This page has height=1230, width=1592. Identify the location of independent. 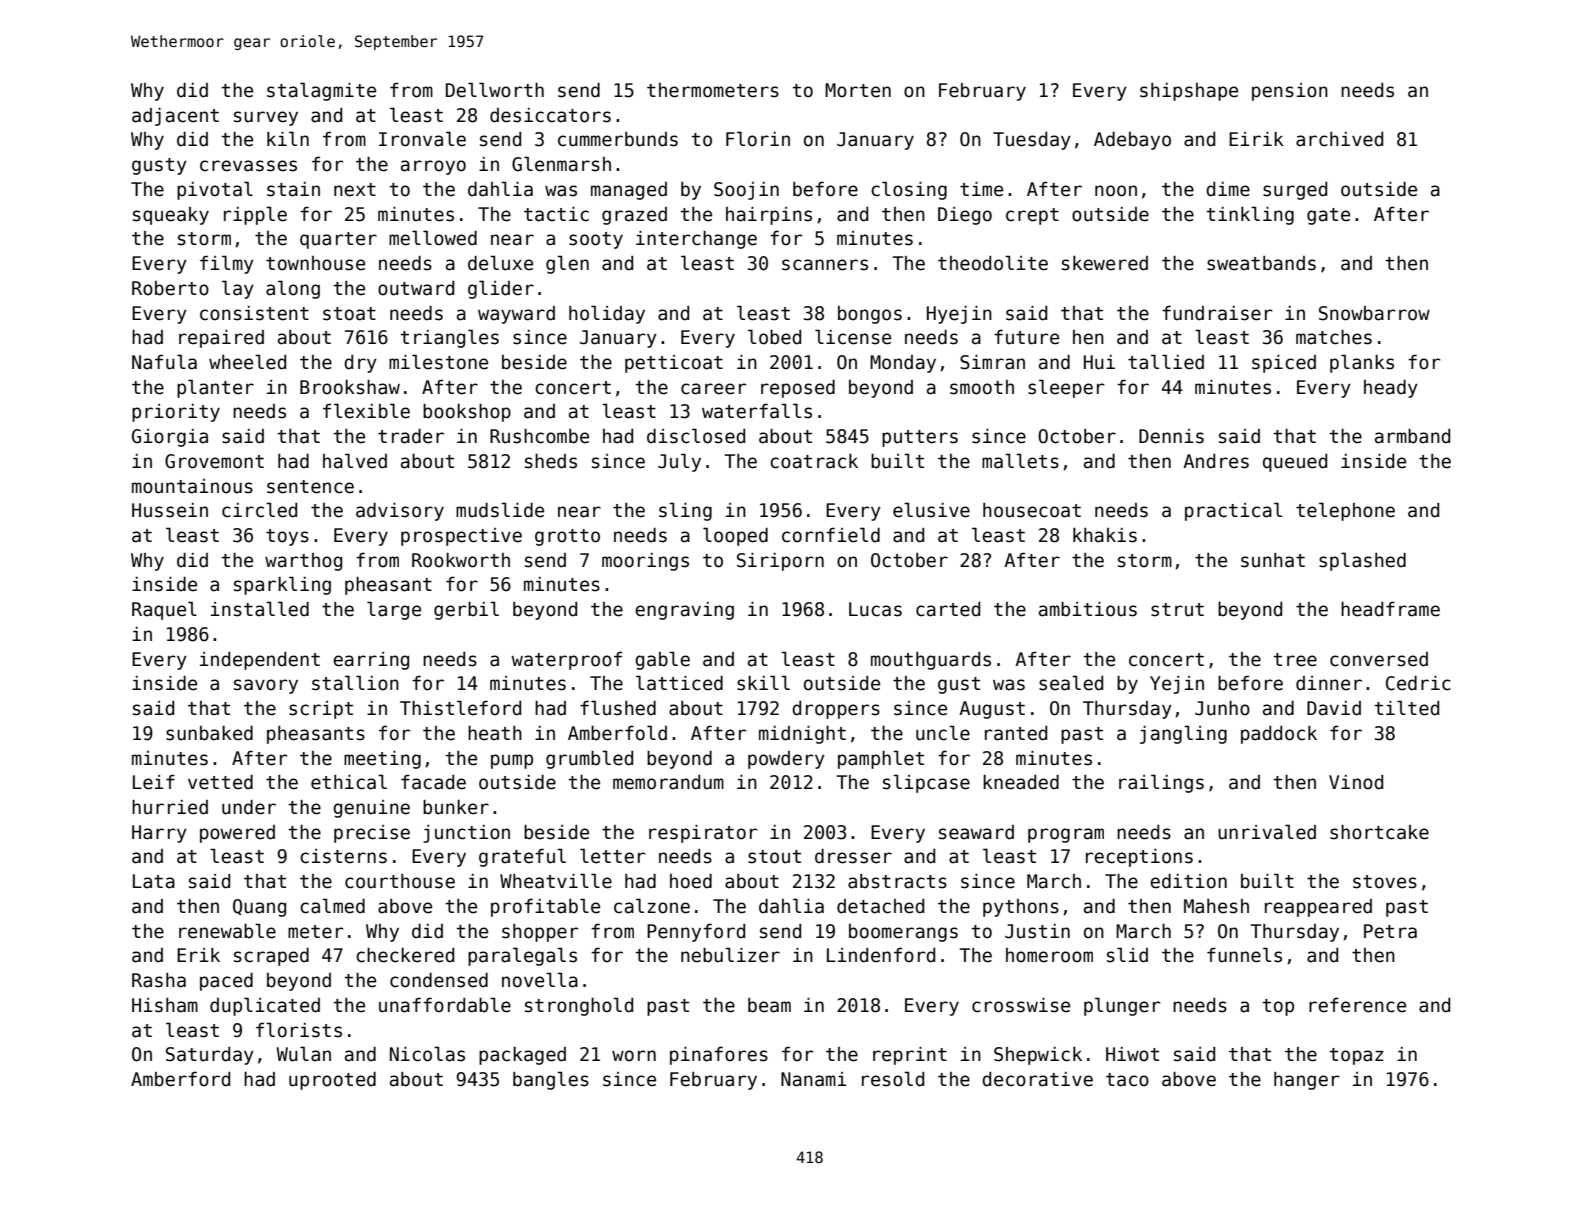
(260, 661).
